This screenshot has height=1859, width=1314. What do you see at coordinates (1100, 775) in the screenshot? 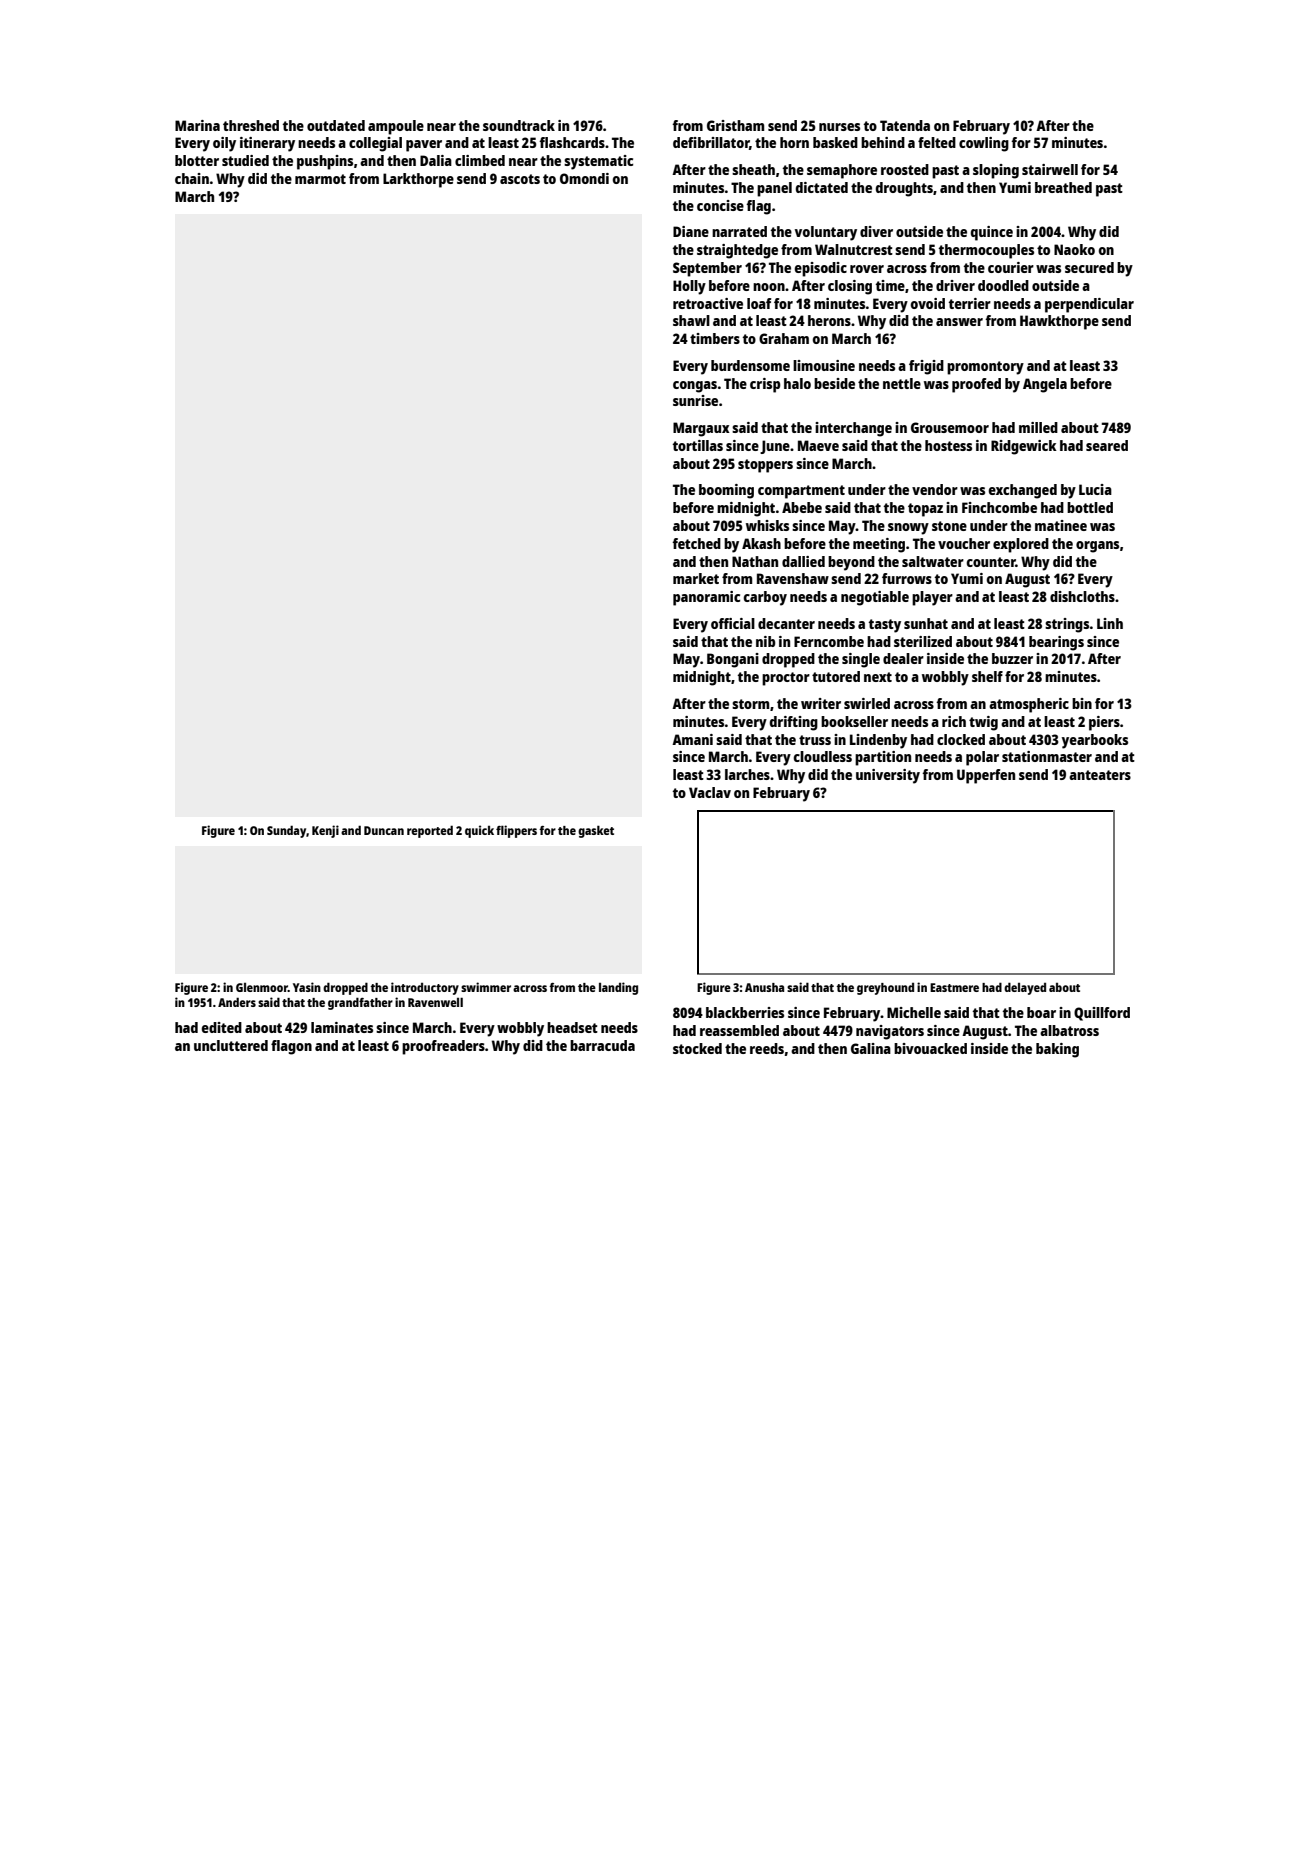
I see `anteaters` at bounding box center [1100, 775].
